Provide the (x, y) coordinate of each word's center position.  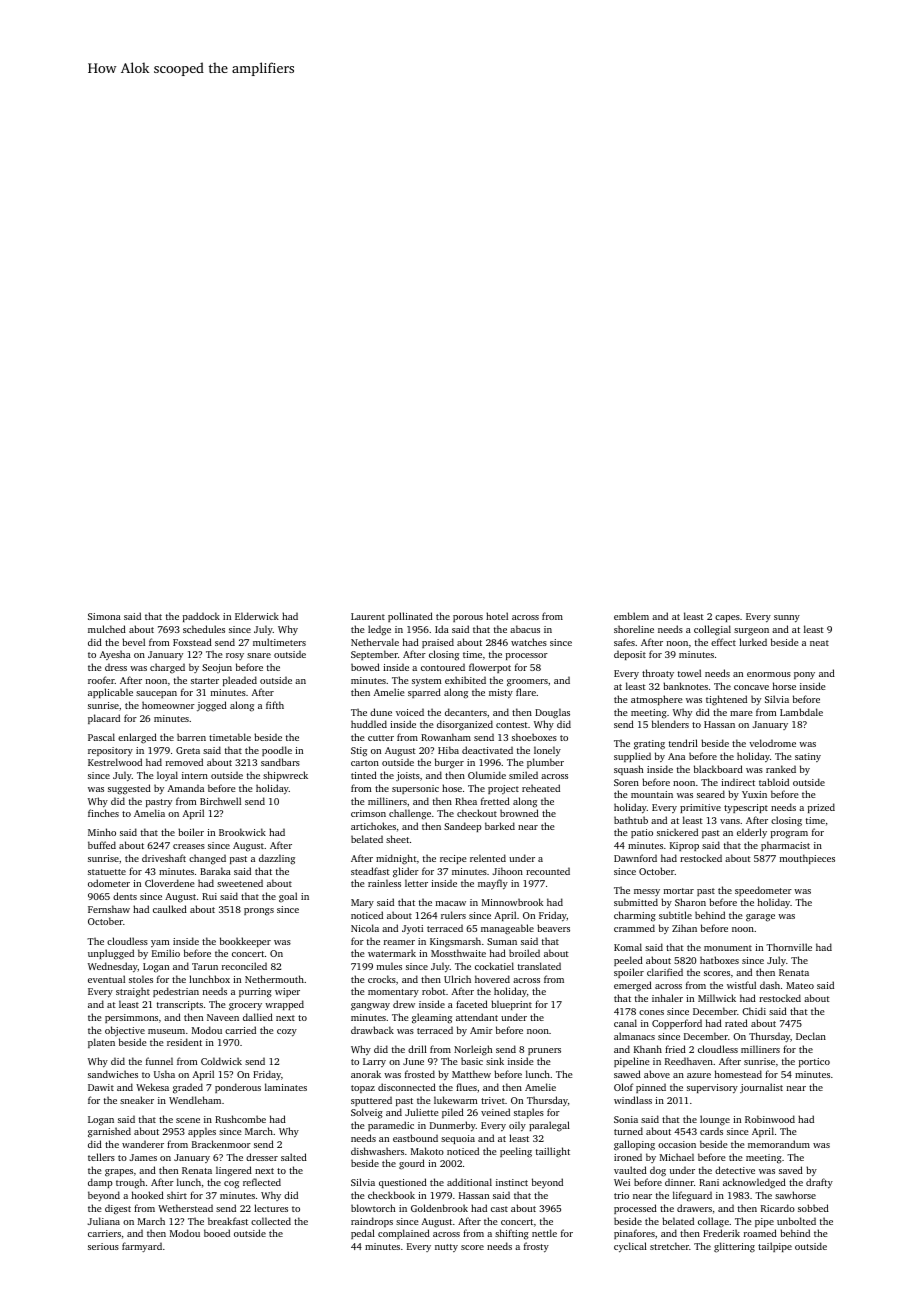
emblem (631, 616)
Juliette (422, 1112)
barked (500, 826)
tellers (101, 1157)
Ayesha (115, 655)
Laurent (368, 616)
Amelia (149, 813)
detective (735, 1170)
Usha (164, 1074)
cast (499, 1209)
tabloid (774, 782)
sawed (627, 1074)
